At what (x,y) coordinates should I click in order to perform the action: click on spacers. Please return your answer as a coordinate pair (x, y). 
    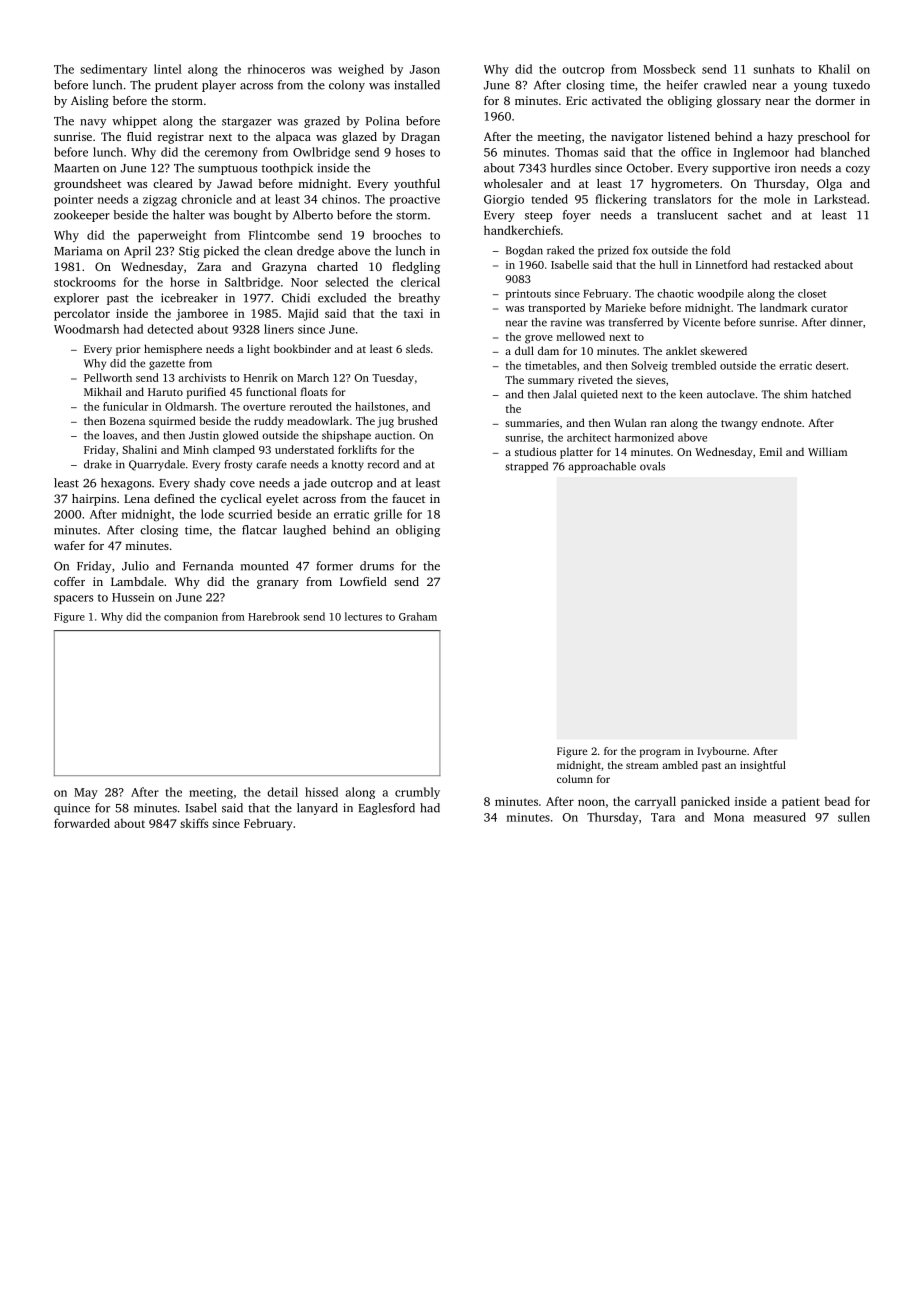
    Looking at the image, I should click on (73, 599).
